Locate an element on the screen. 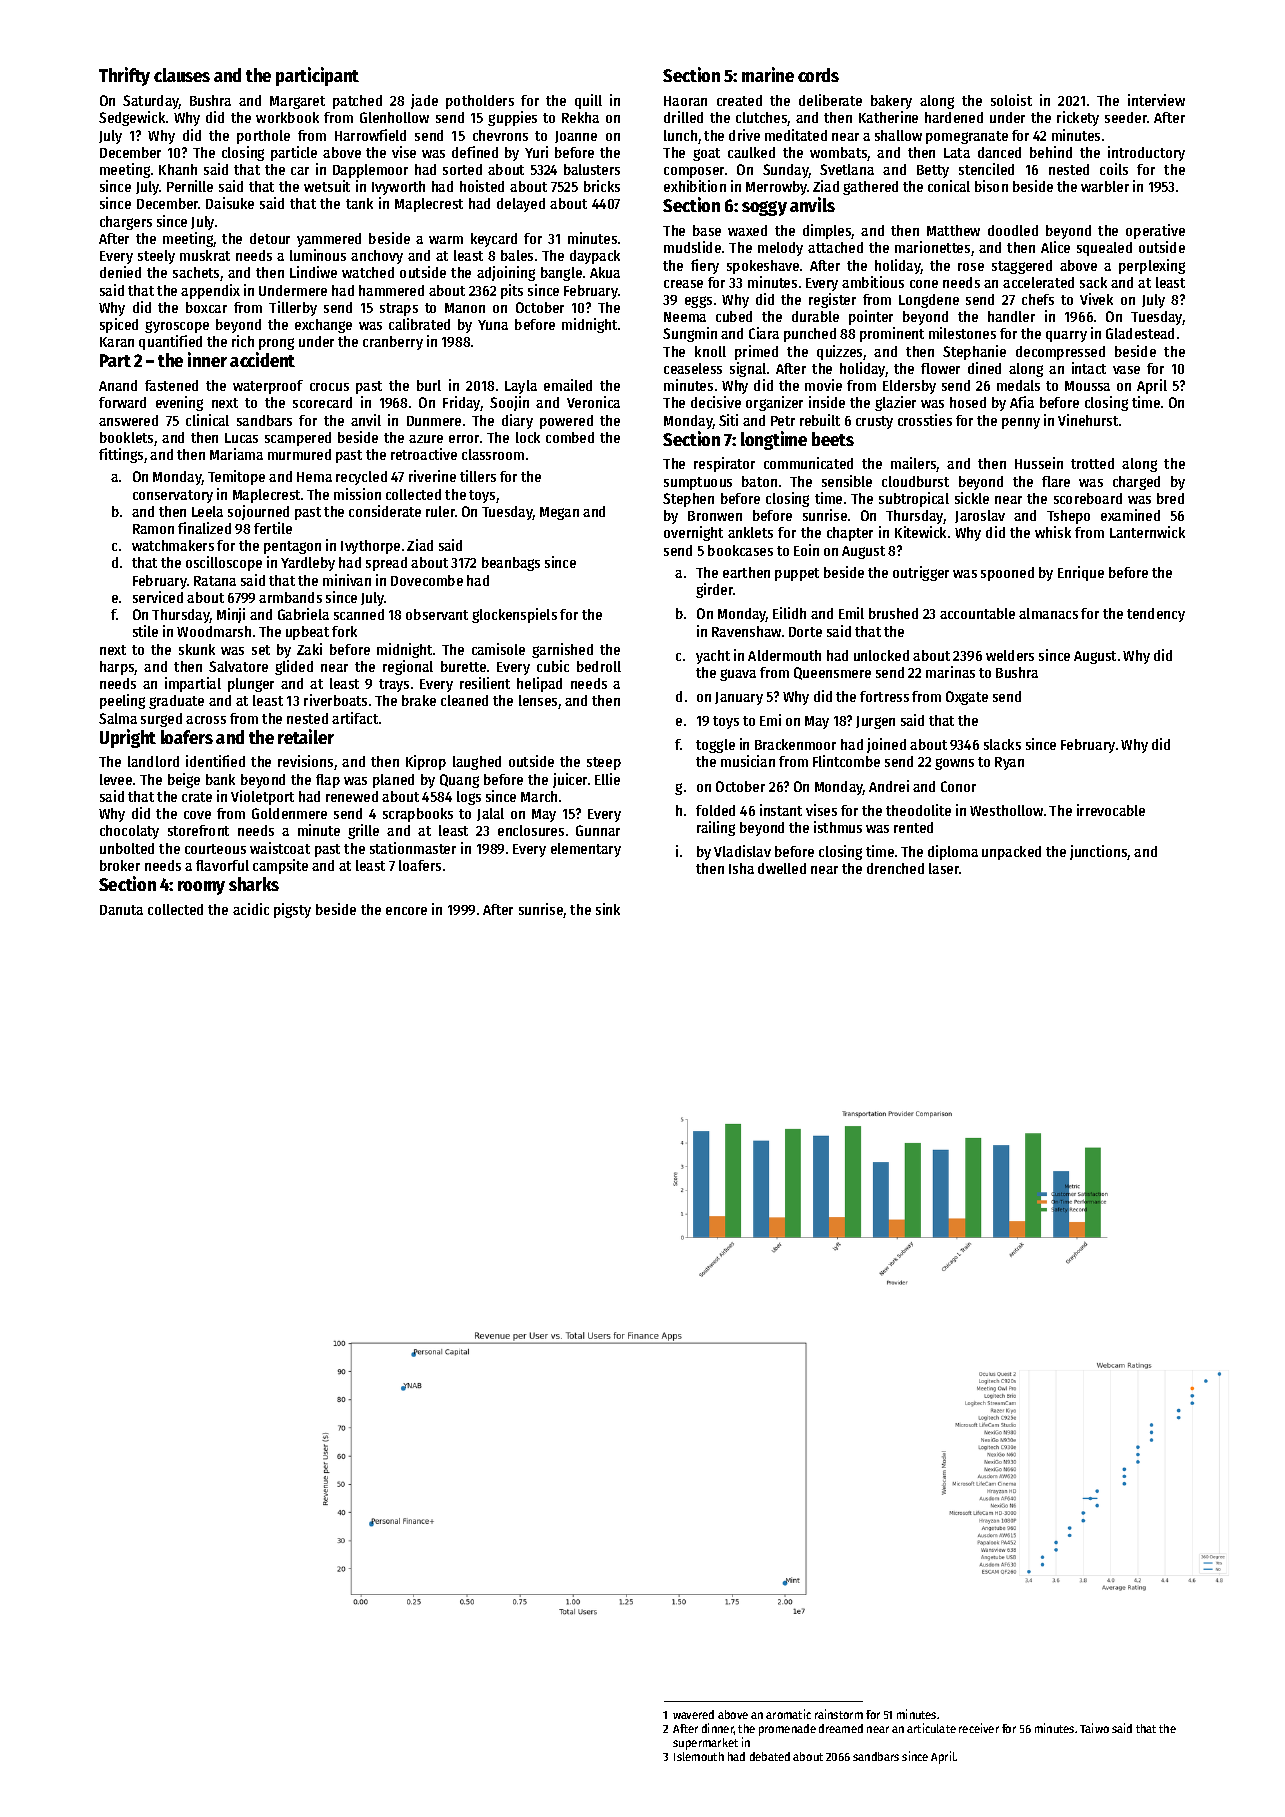 This screenshot has width=1285, height=1817. encore is located at coordinates (406, 911).
